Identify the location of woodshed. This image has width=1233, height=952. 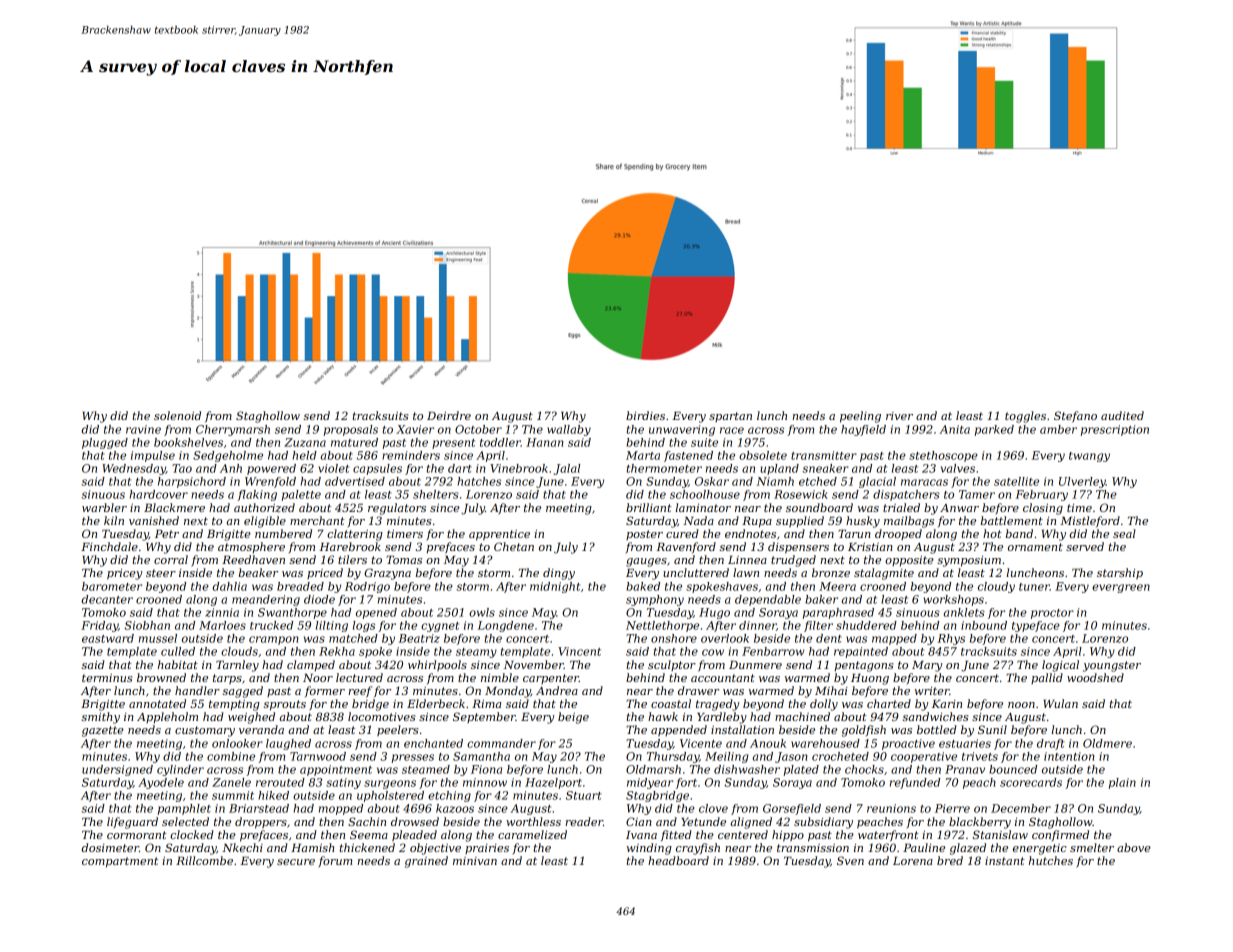
(1095, 677).
